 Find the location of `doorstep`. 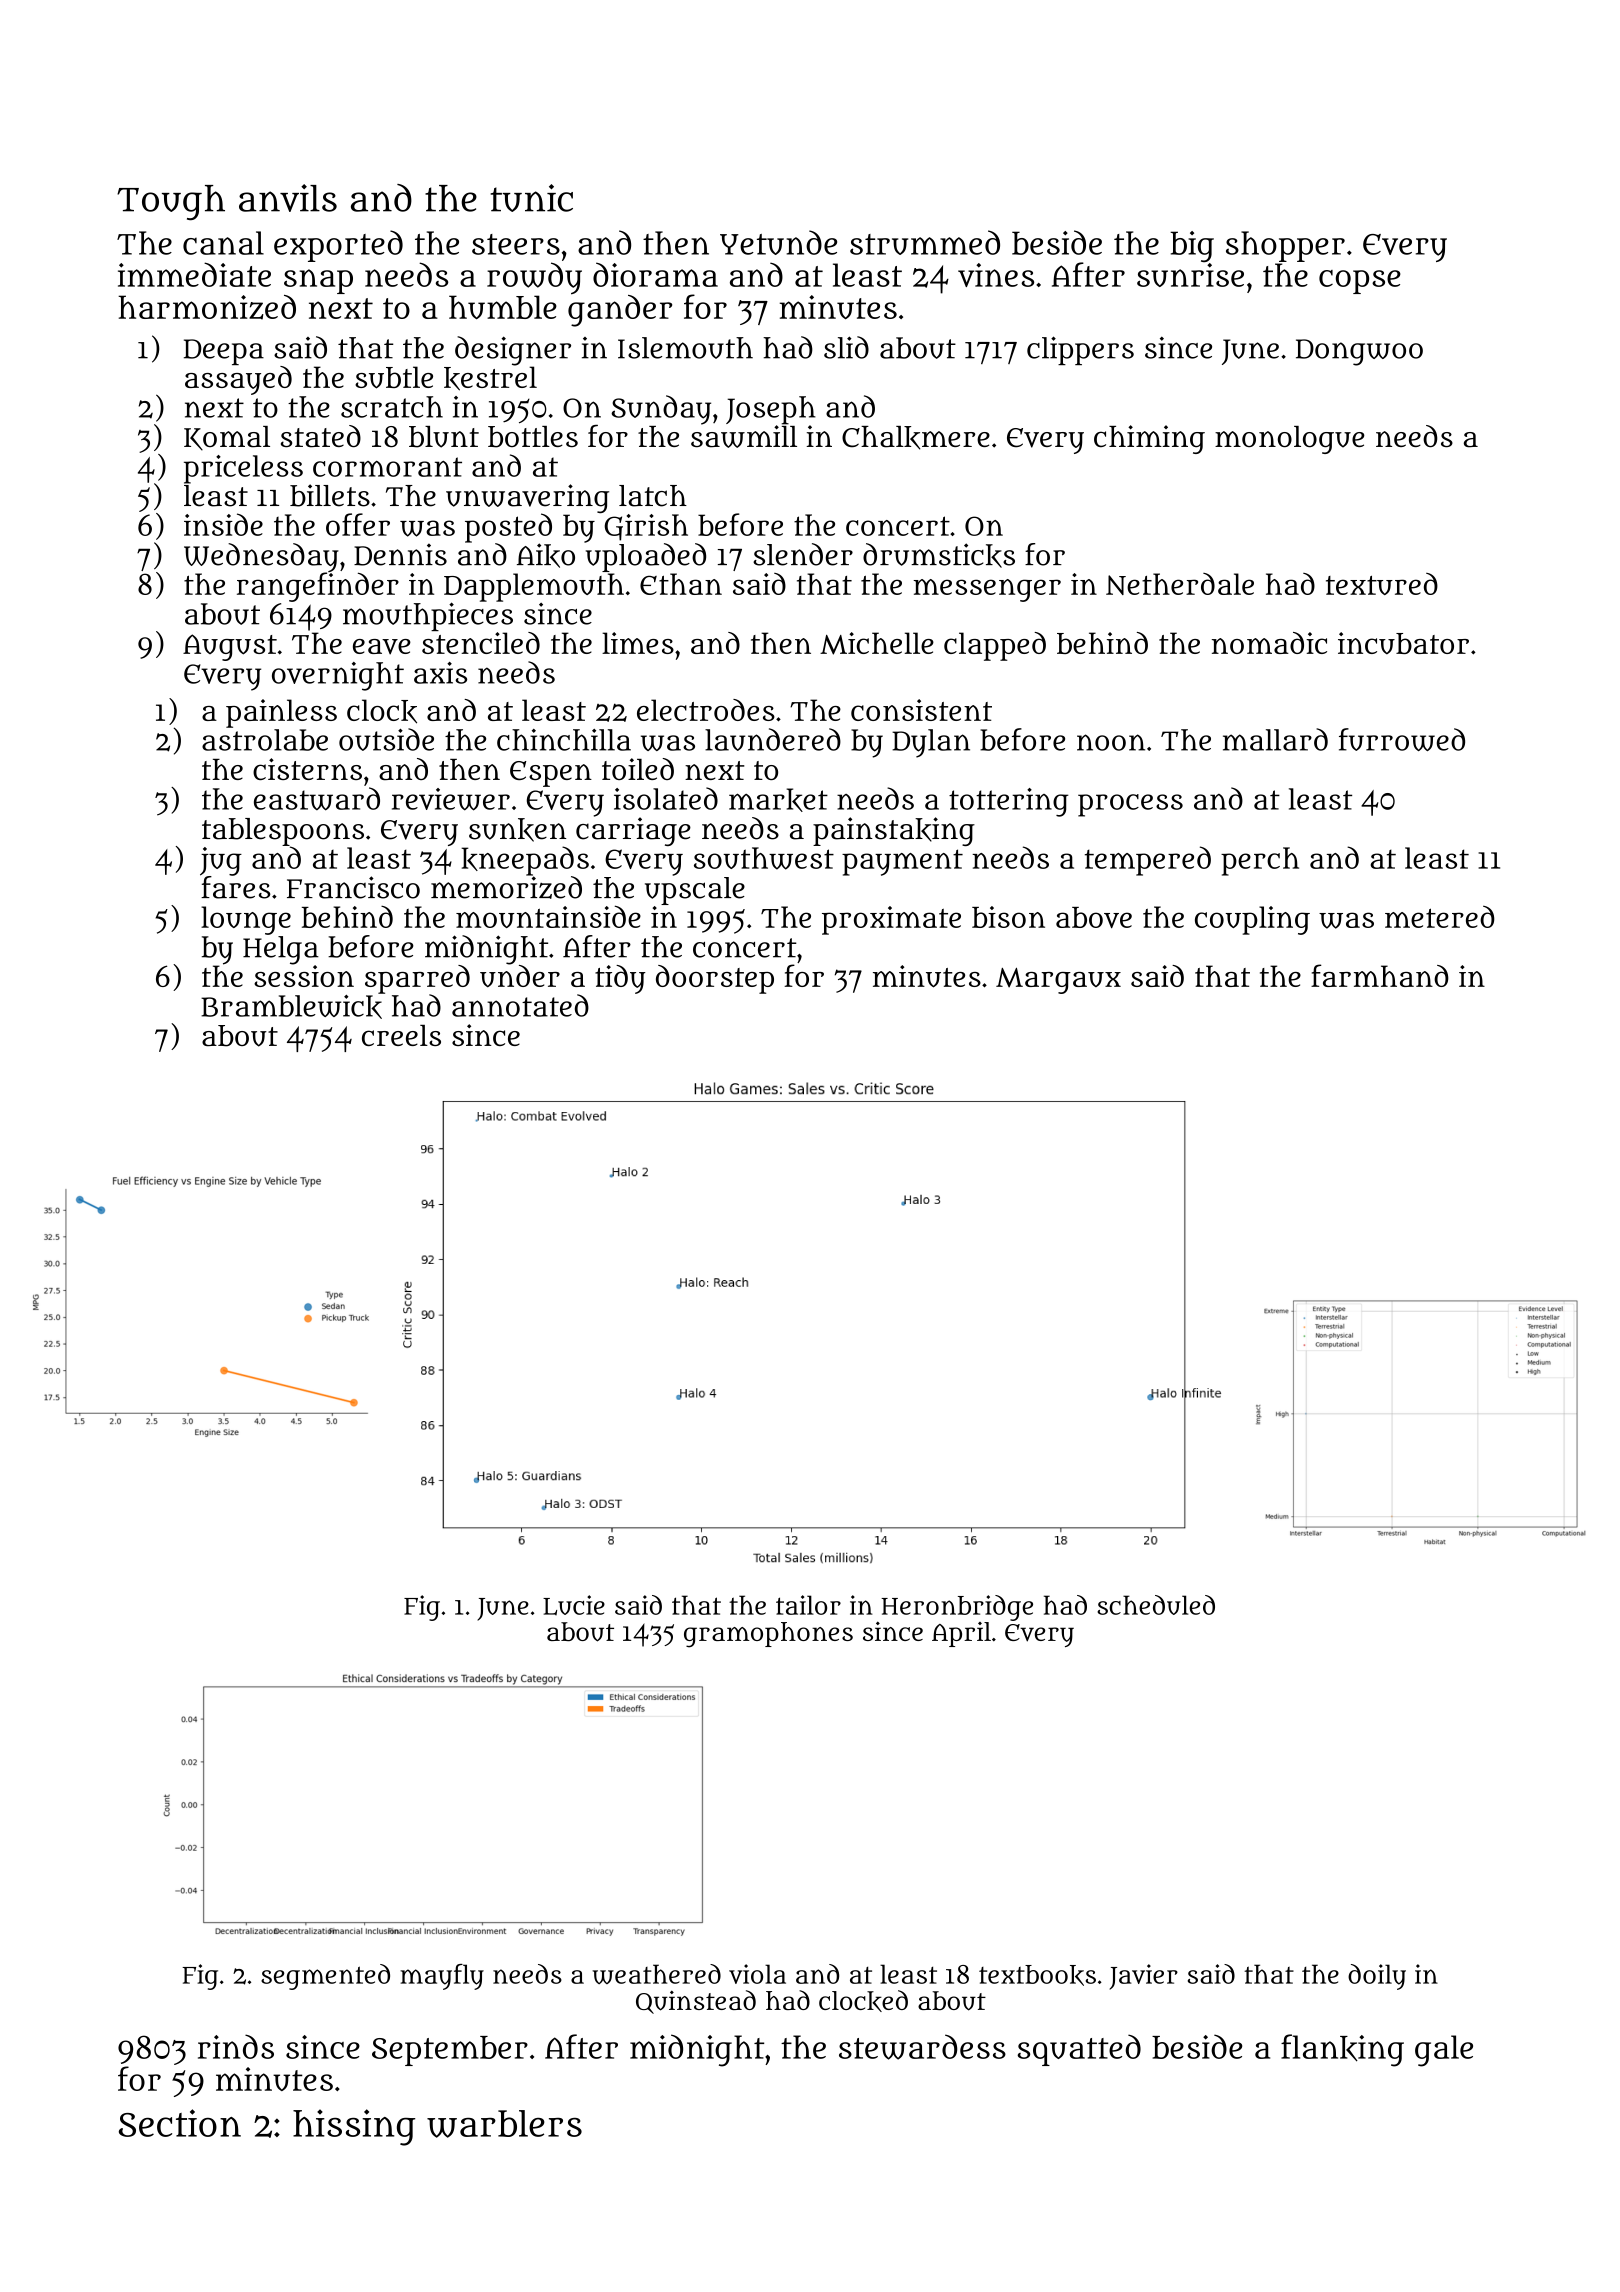

doorstep is located at coordinates (715, 979).
